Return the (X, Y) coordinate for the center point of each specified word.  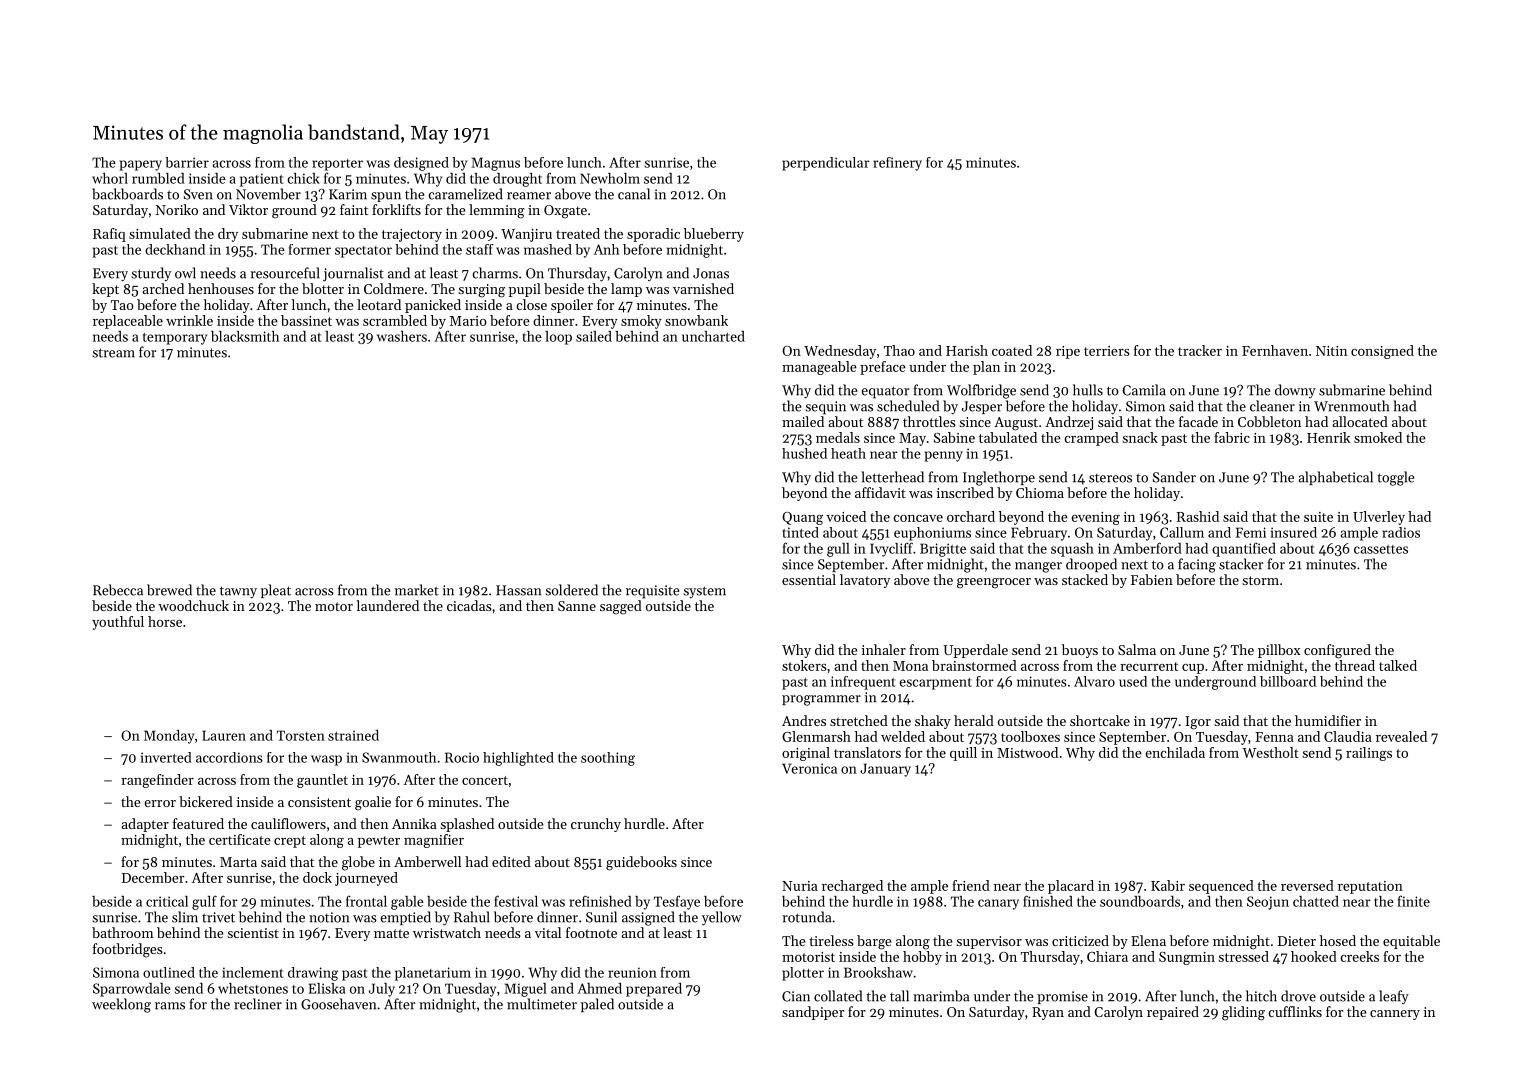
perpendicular (826, 164)
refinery (897, 164)
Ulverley (1379, 518)
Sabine (954, 437)
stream (113, 353)
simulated (160, 233)
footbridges (128, 950)
